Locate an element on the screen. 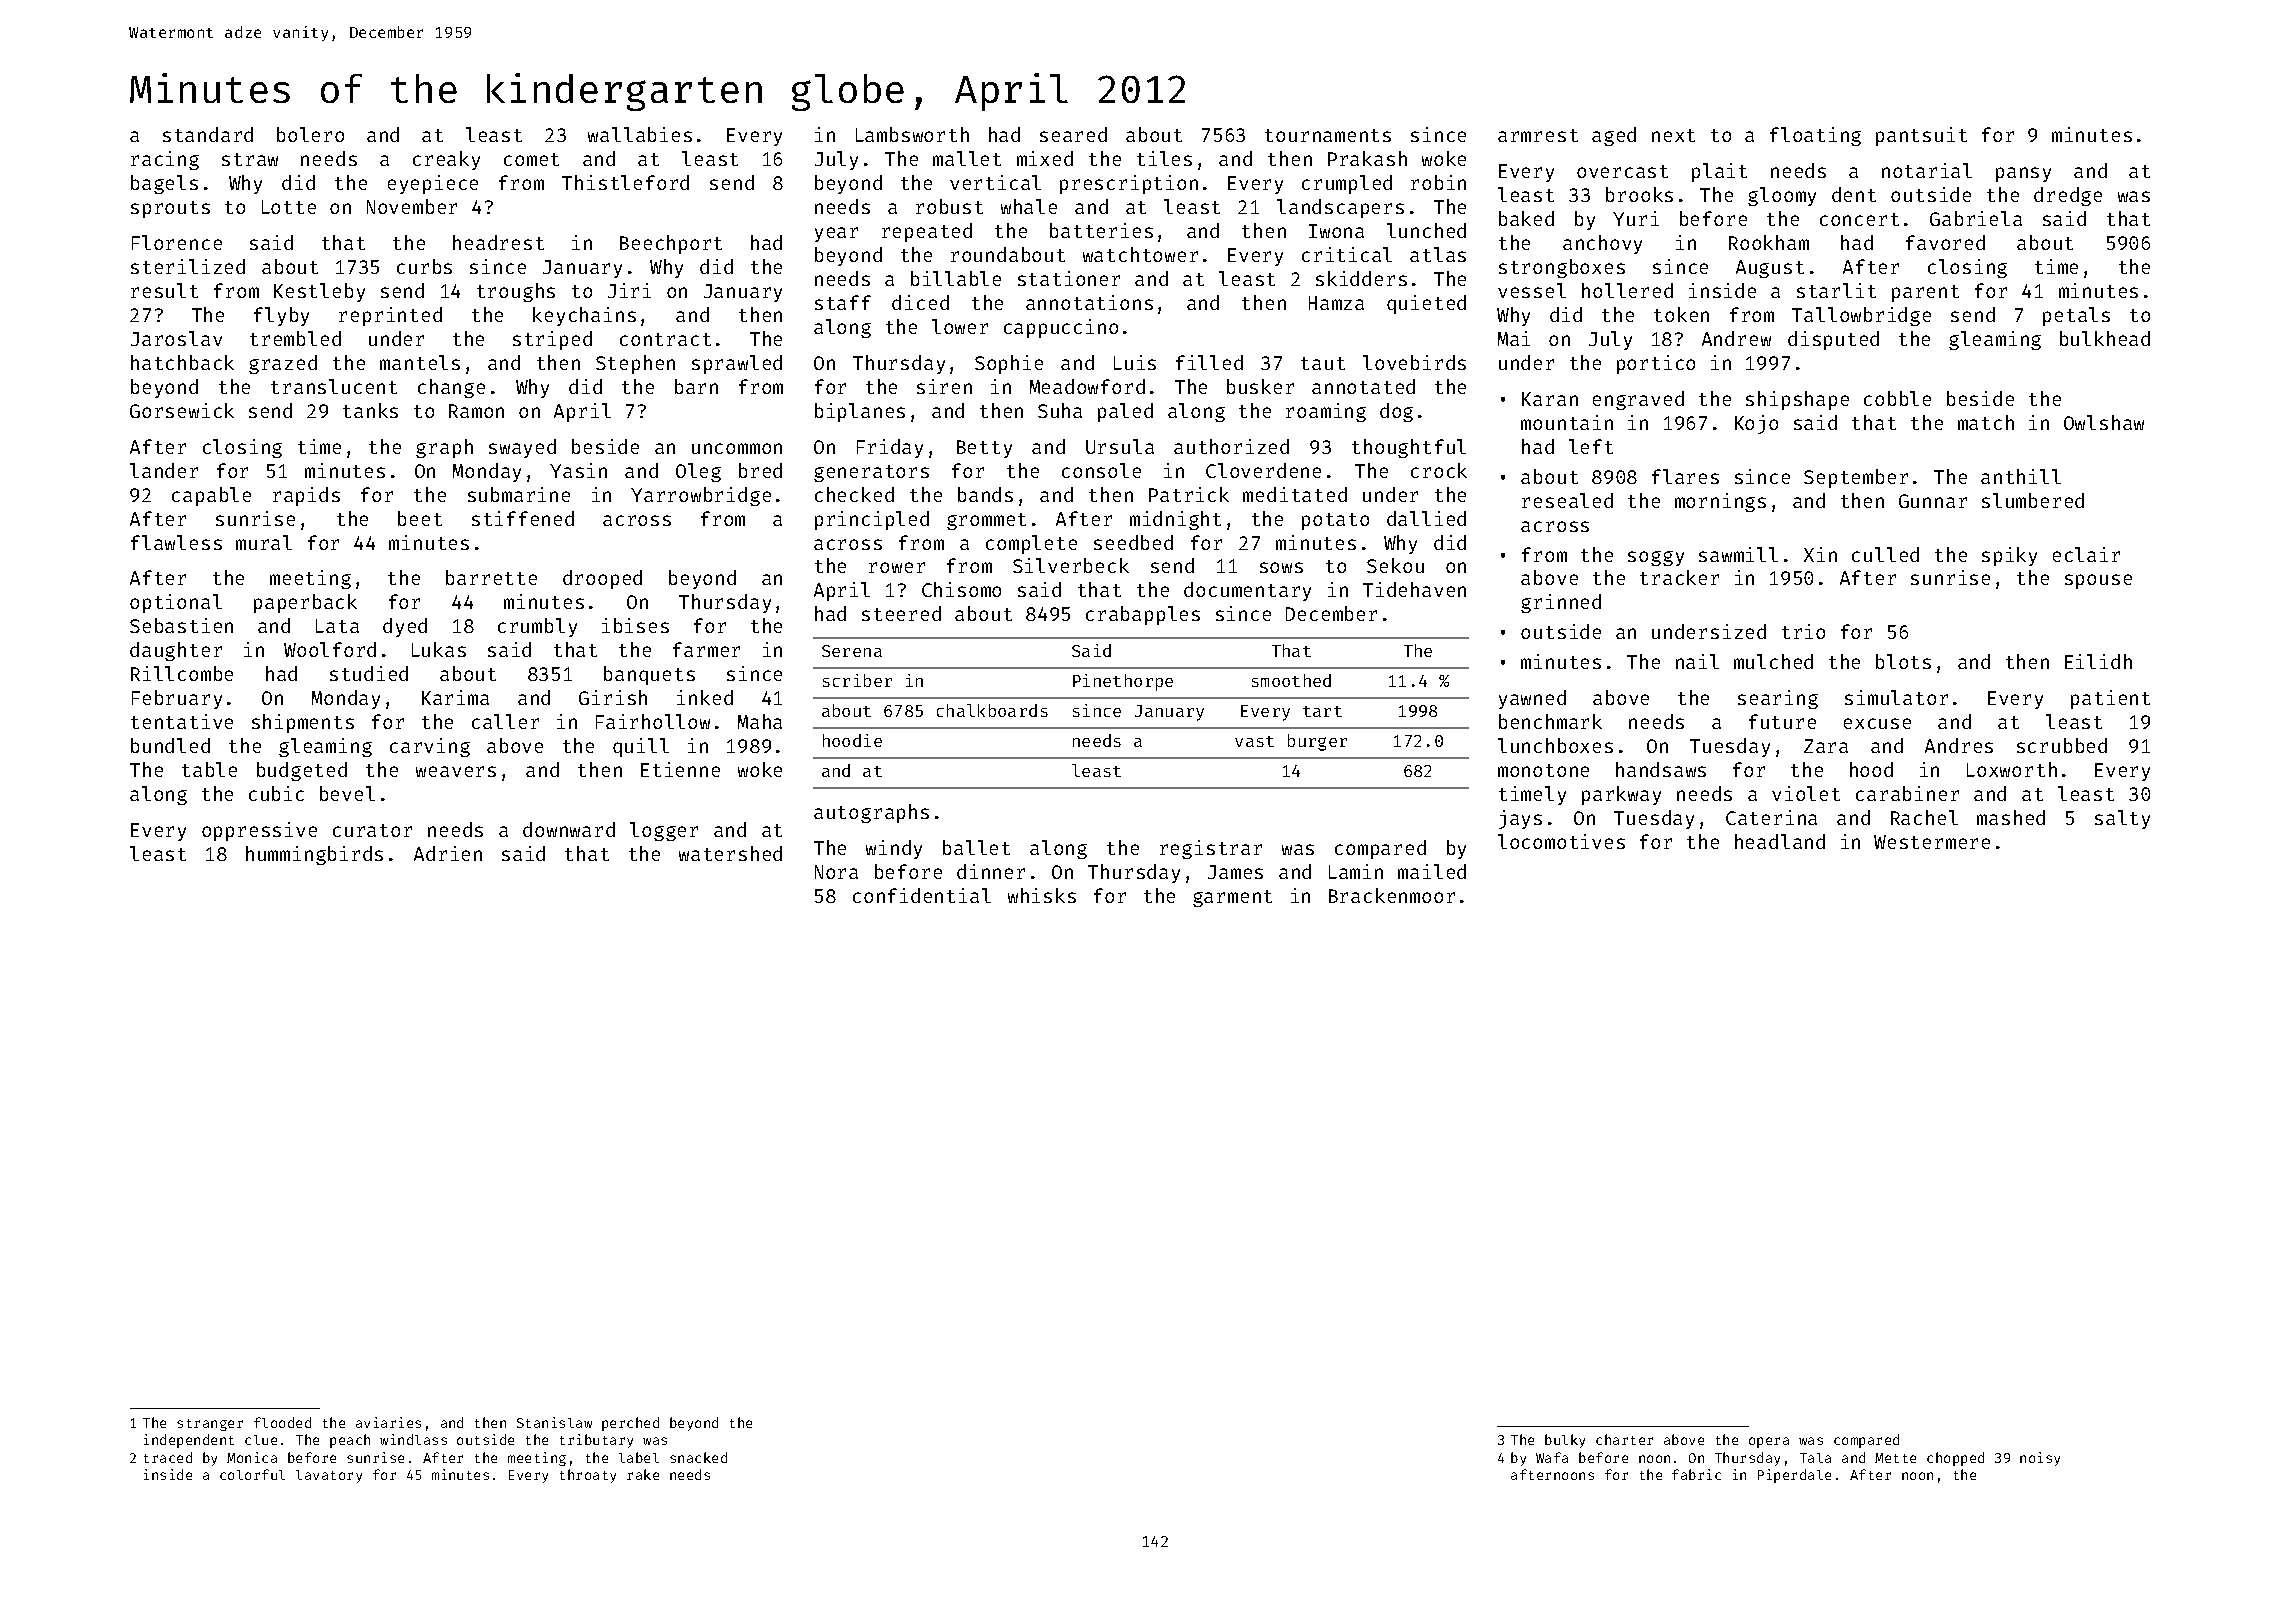 The height and width of the screenshot is (1614, 2282). floating is located at coordinates (1815, 136).
